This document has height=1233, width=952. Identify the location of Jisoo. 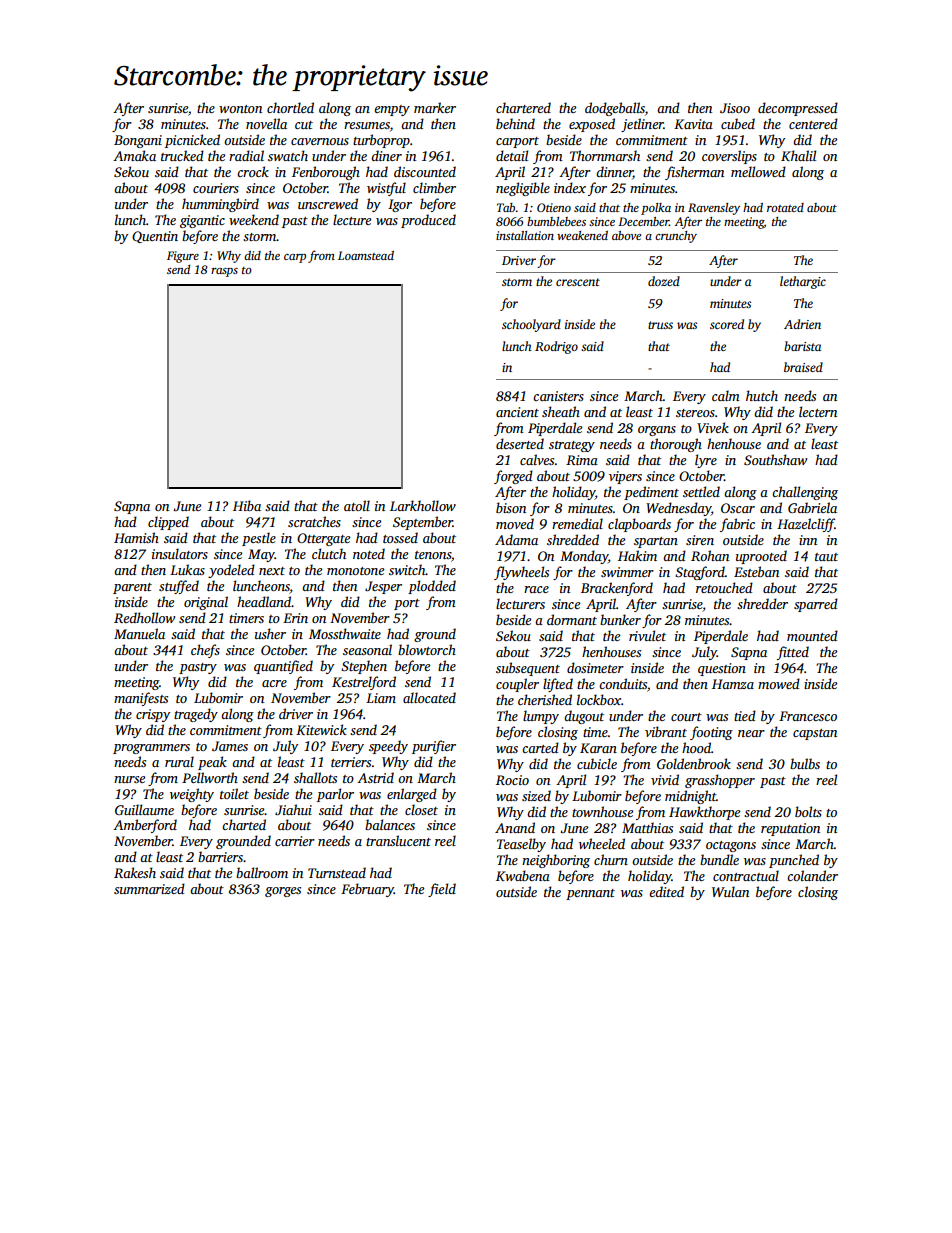
(735, 108).
